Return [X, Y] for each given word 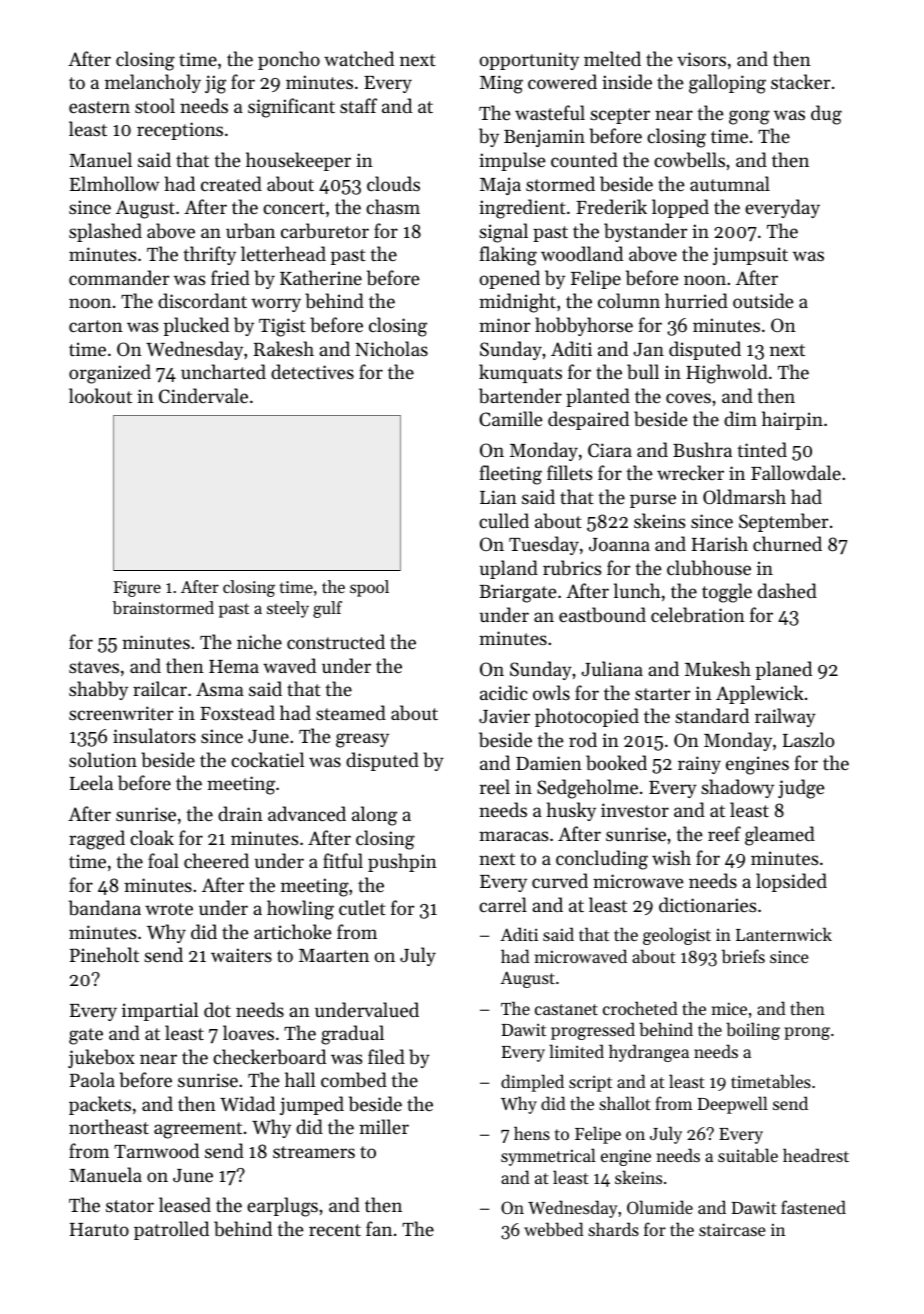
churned [787, 543]
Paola [92, 1079]
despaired [588, 420]
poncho [289, 60]
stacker [800, 81]
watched [359, 58]
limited [576, 1051]
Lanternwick [784, 934]
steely [288, 609]
